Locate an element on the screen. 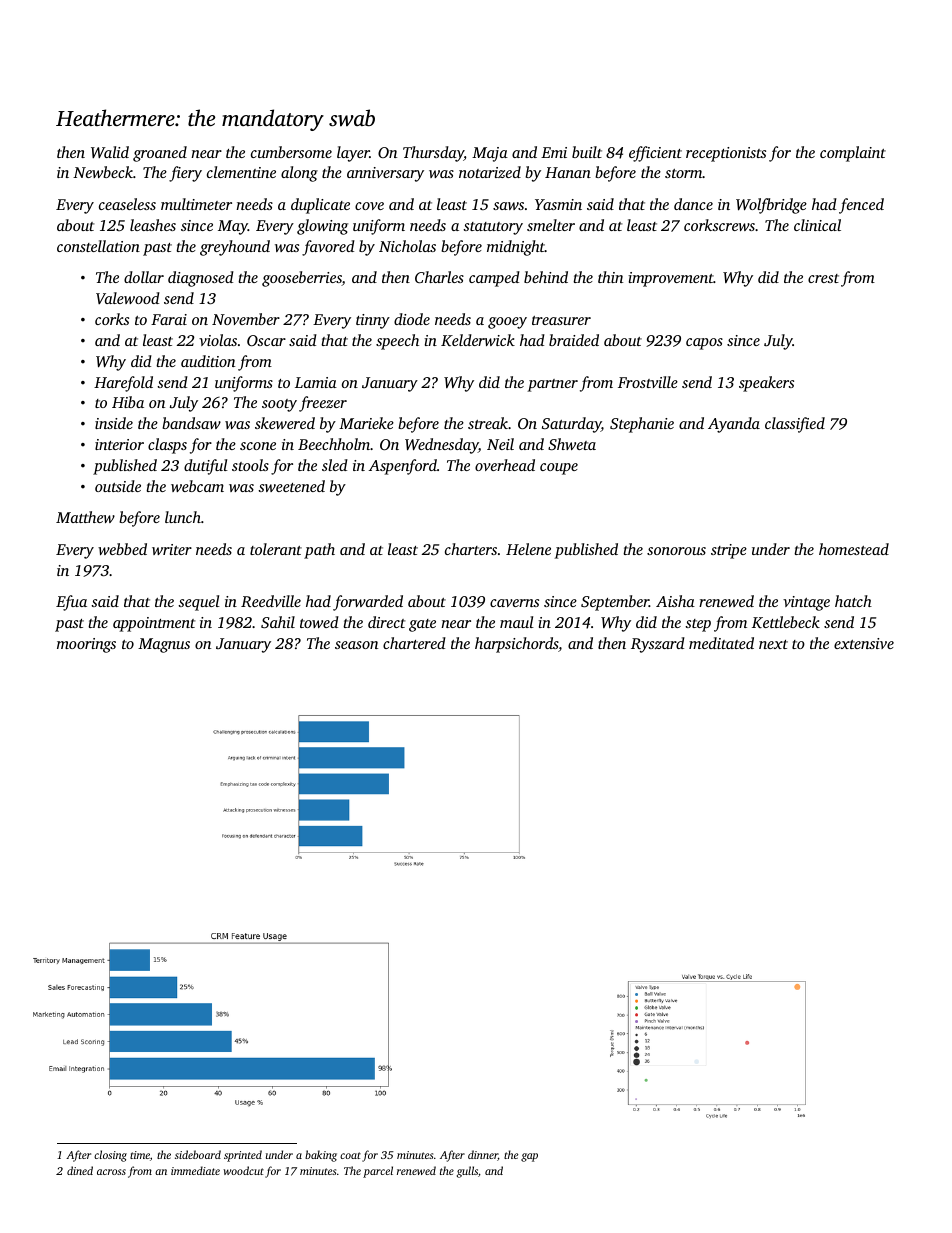 This screenshot has width=952, height=1233. sequel is located at coordinates (199, 603).
